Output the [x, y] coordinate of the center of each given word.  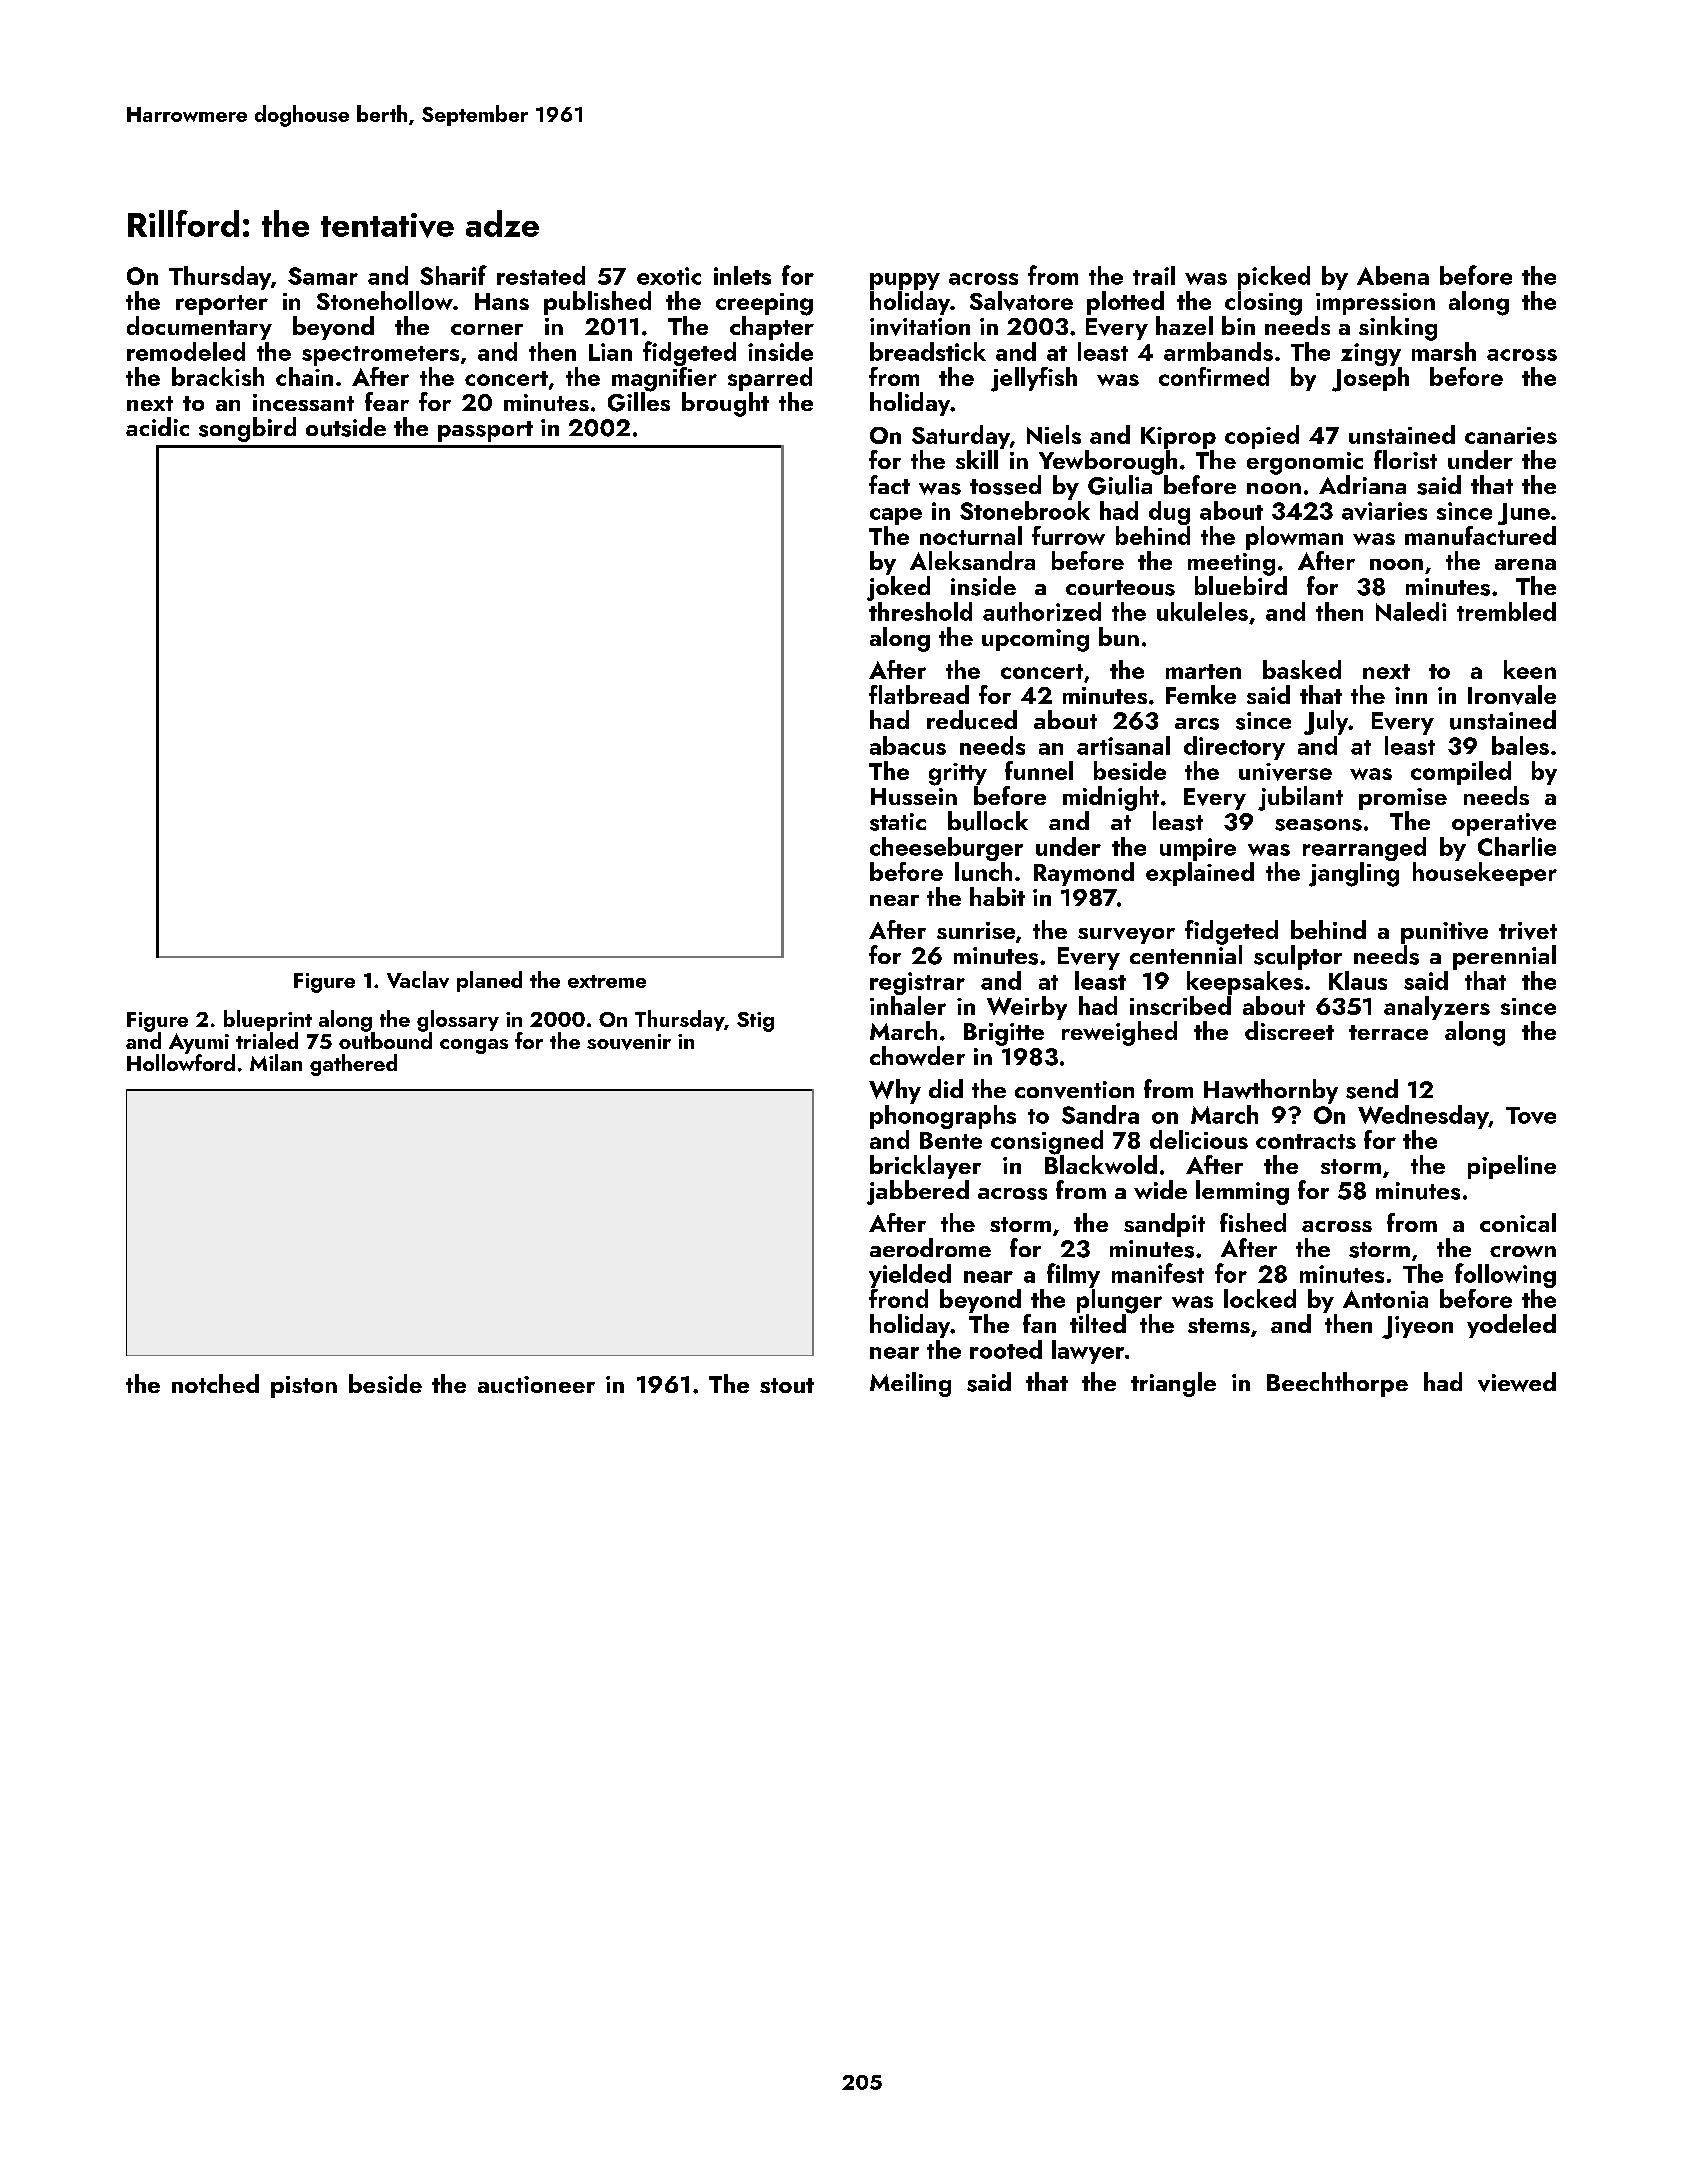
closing [1263, 303]
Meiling [910, 1384]
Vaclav [418, 979]
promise [1403, 799]
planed [489, 981]
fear [387, 401]
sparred [770, 379]
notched [215, 1383]
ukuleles [1202, 611]
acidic [157, 426]
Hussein [914, 796]
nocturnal [971, 535]
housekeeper [1485, 874]
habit [997, 896]
